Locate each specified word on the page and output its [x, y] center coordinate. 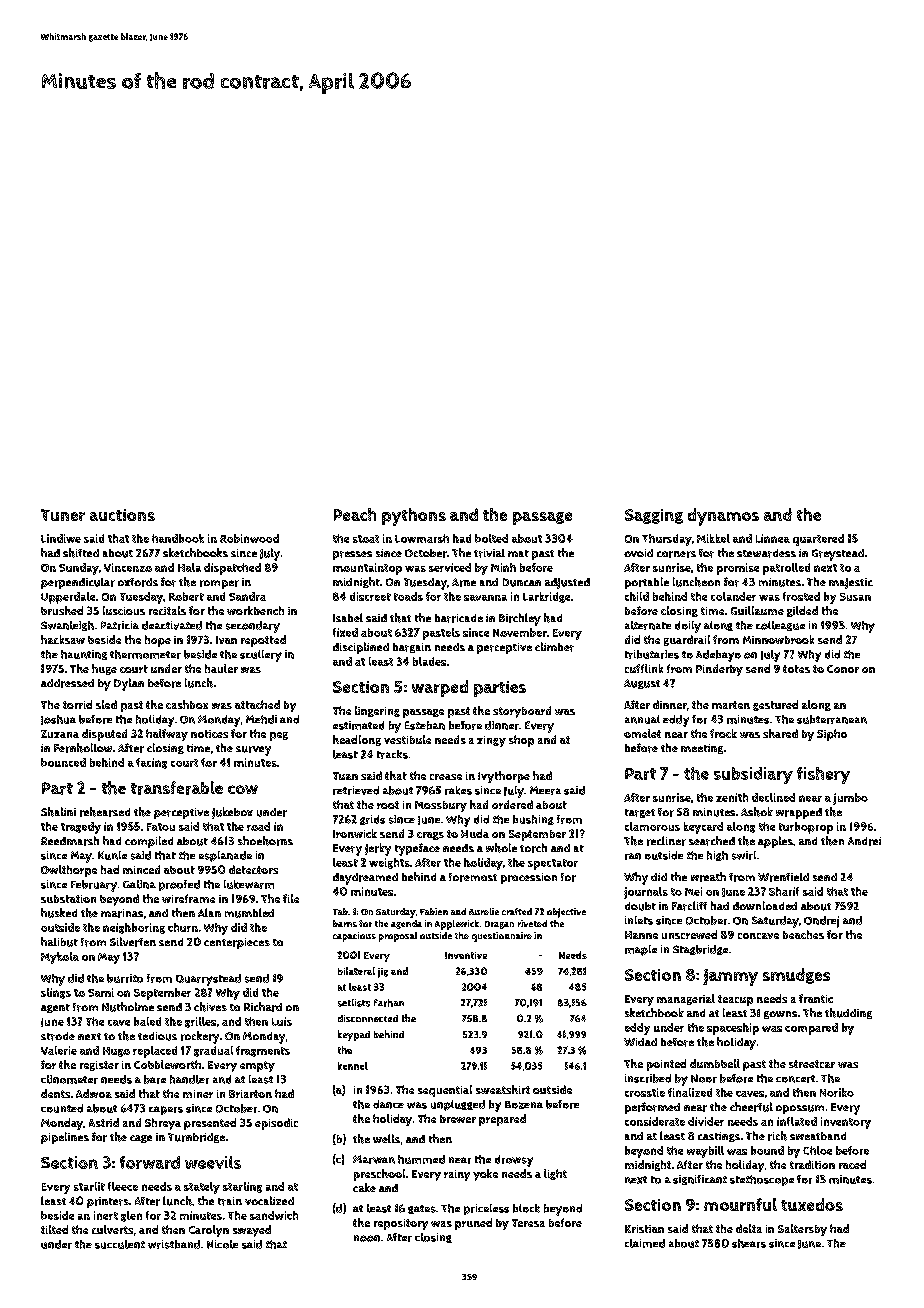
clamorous [652, 826]
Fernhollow [83, 748]
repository [401, 1224]
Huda [475, 833]
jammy [730, 977]
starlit [89, 1186]
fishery [823, 775]
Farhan [389, 1003]
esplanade [225, 856]
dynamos [723, 517]
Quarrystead [208, 980]
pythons [414, 517]
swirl [744, 855]
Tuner [63, 515]
